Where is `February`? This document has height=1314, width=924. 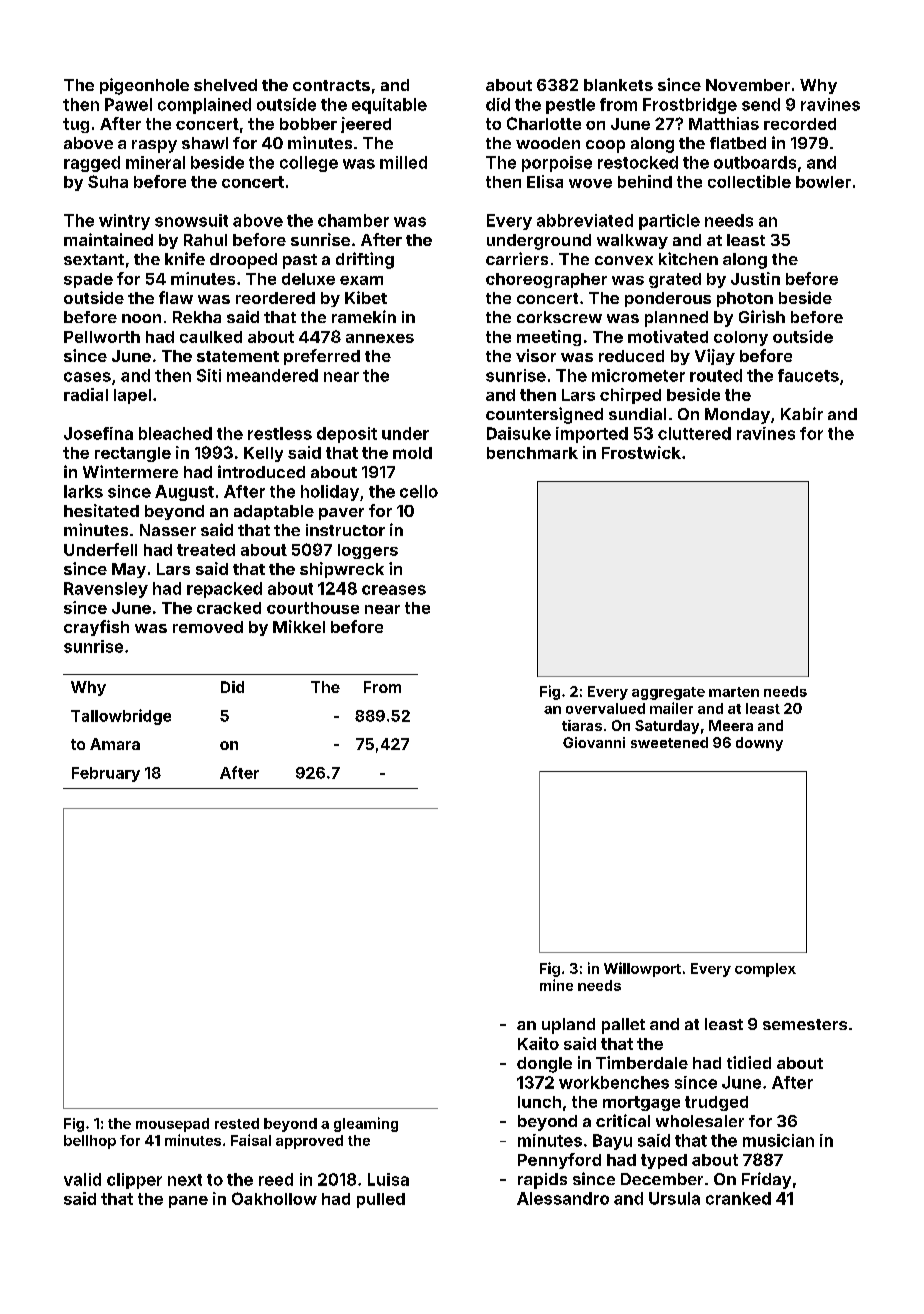
February is located at coordinates (106, 774).
